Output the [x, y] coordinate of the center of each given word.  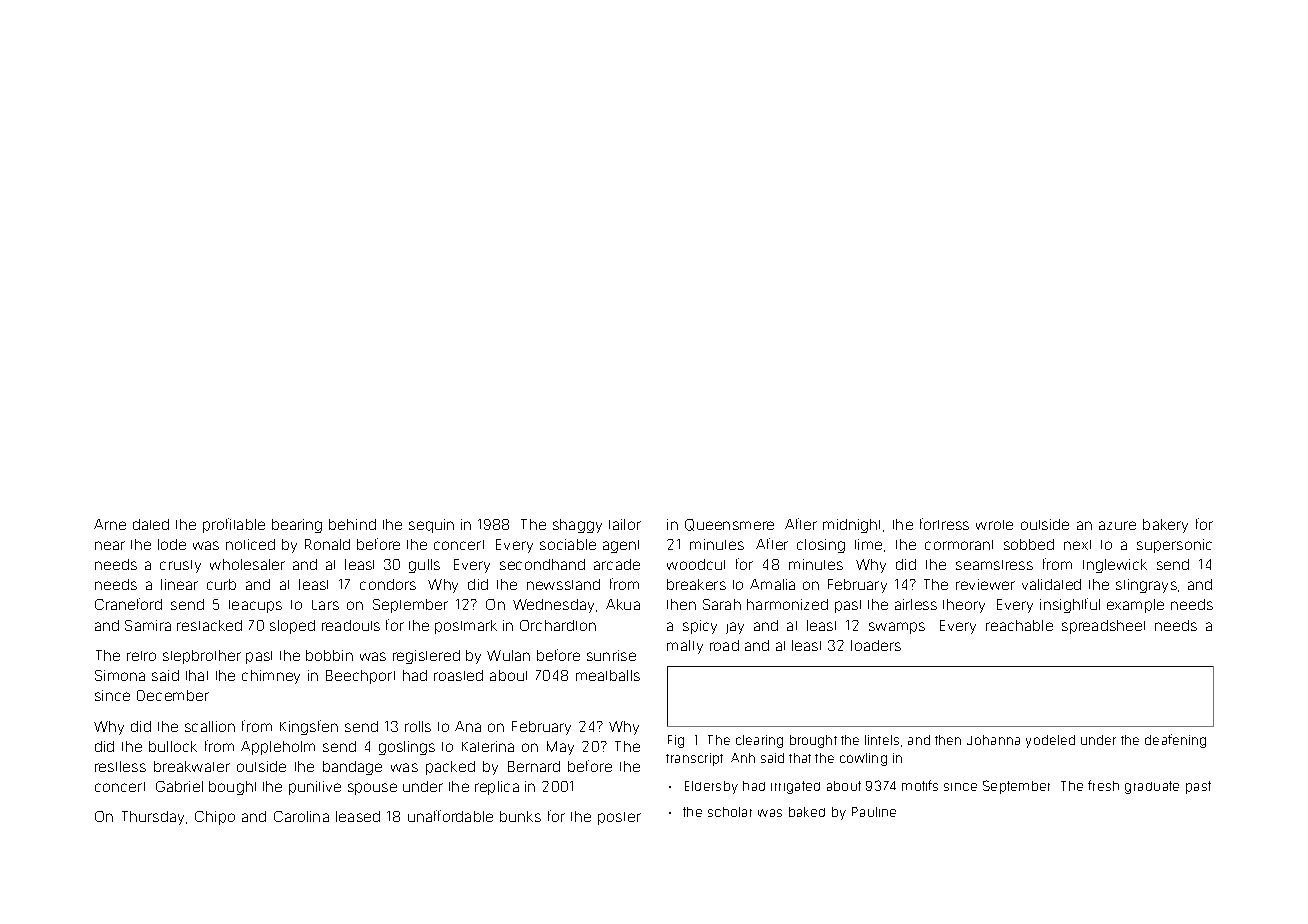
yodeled [1050, 741]
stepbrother [202, 657]
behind [352, 524]
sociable [568, 544]
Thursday [153, 818]
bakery [1165, 526]
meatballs [608, 675]
